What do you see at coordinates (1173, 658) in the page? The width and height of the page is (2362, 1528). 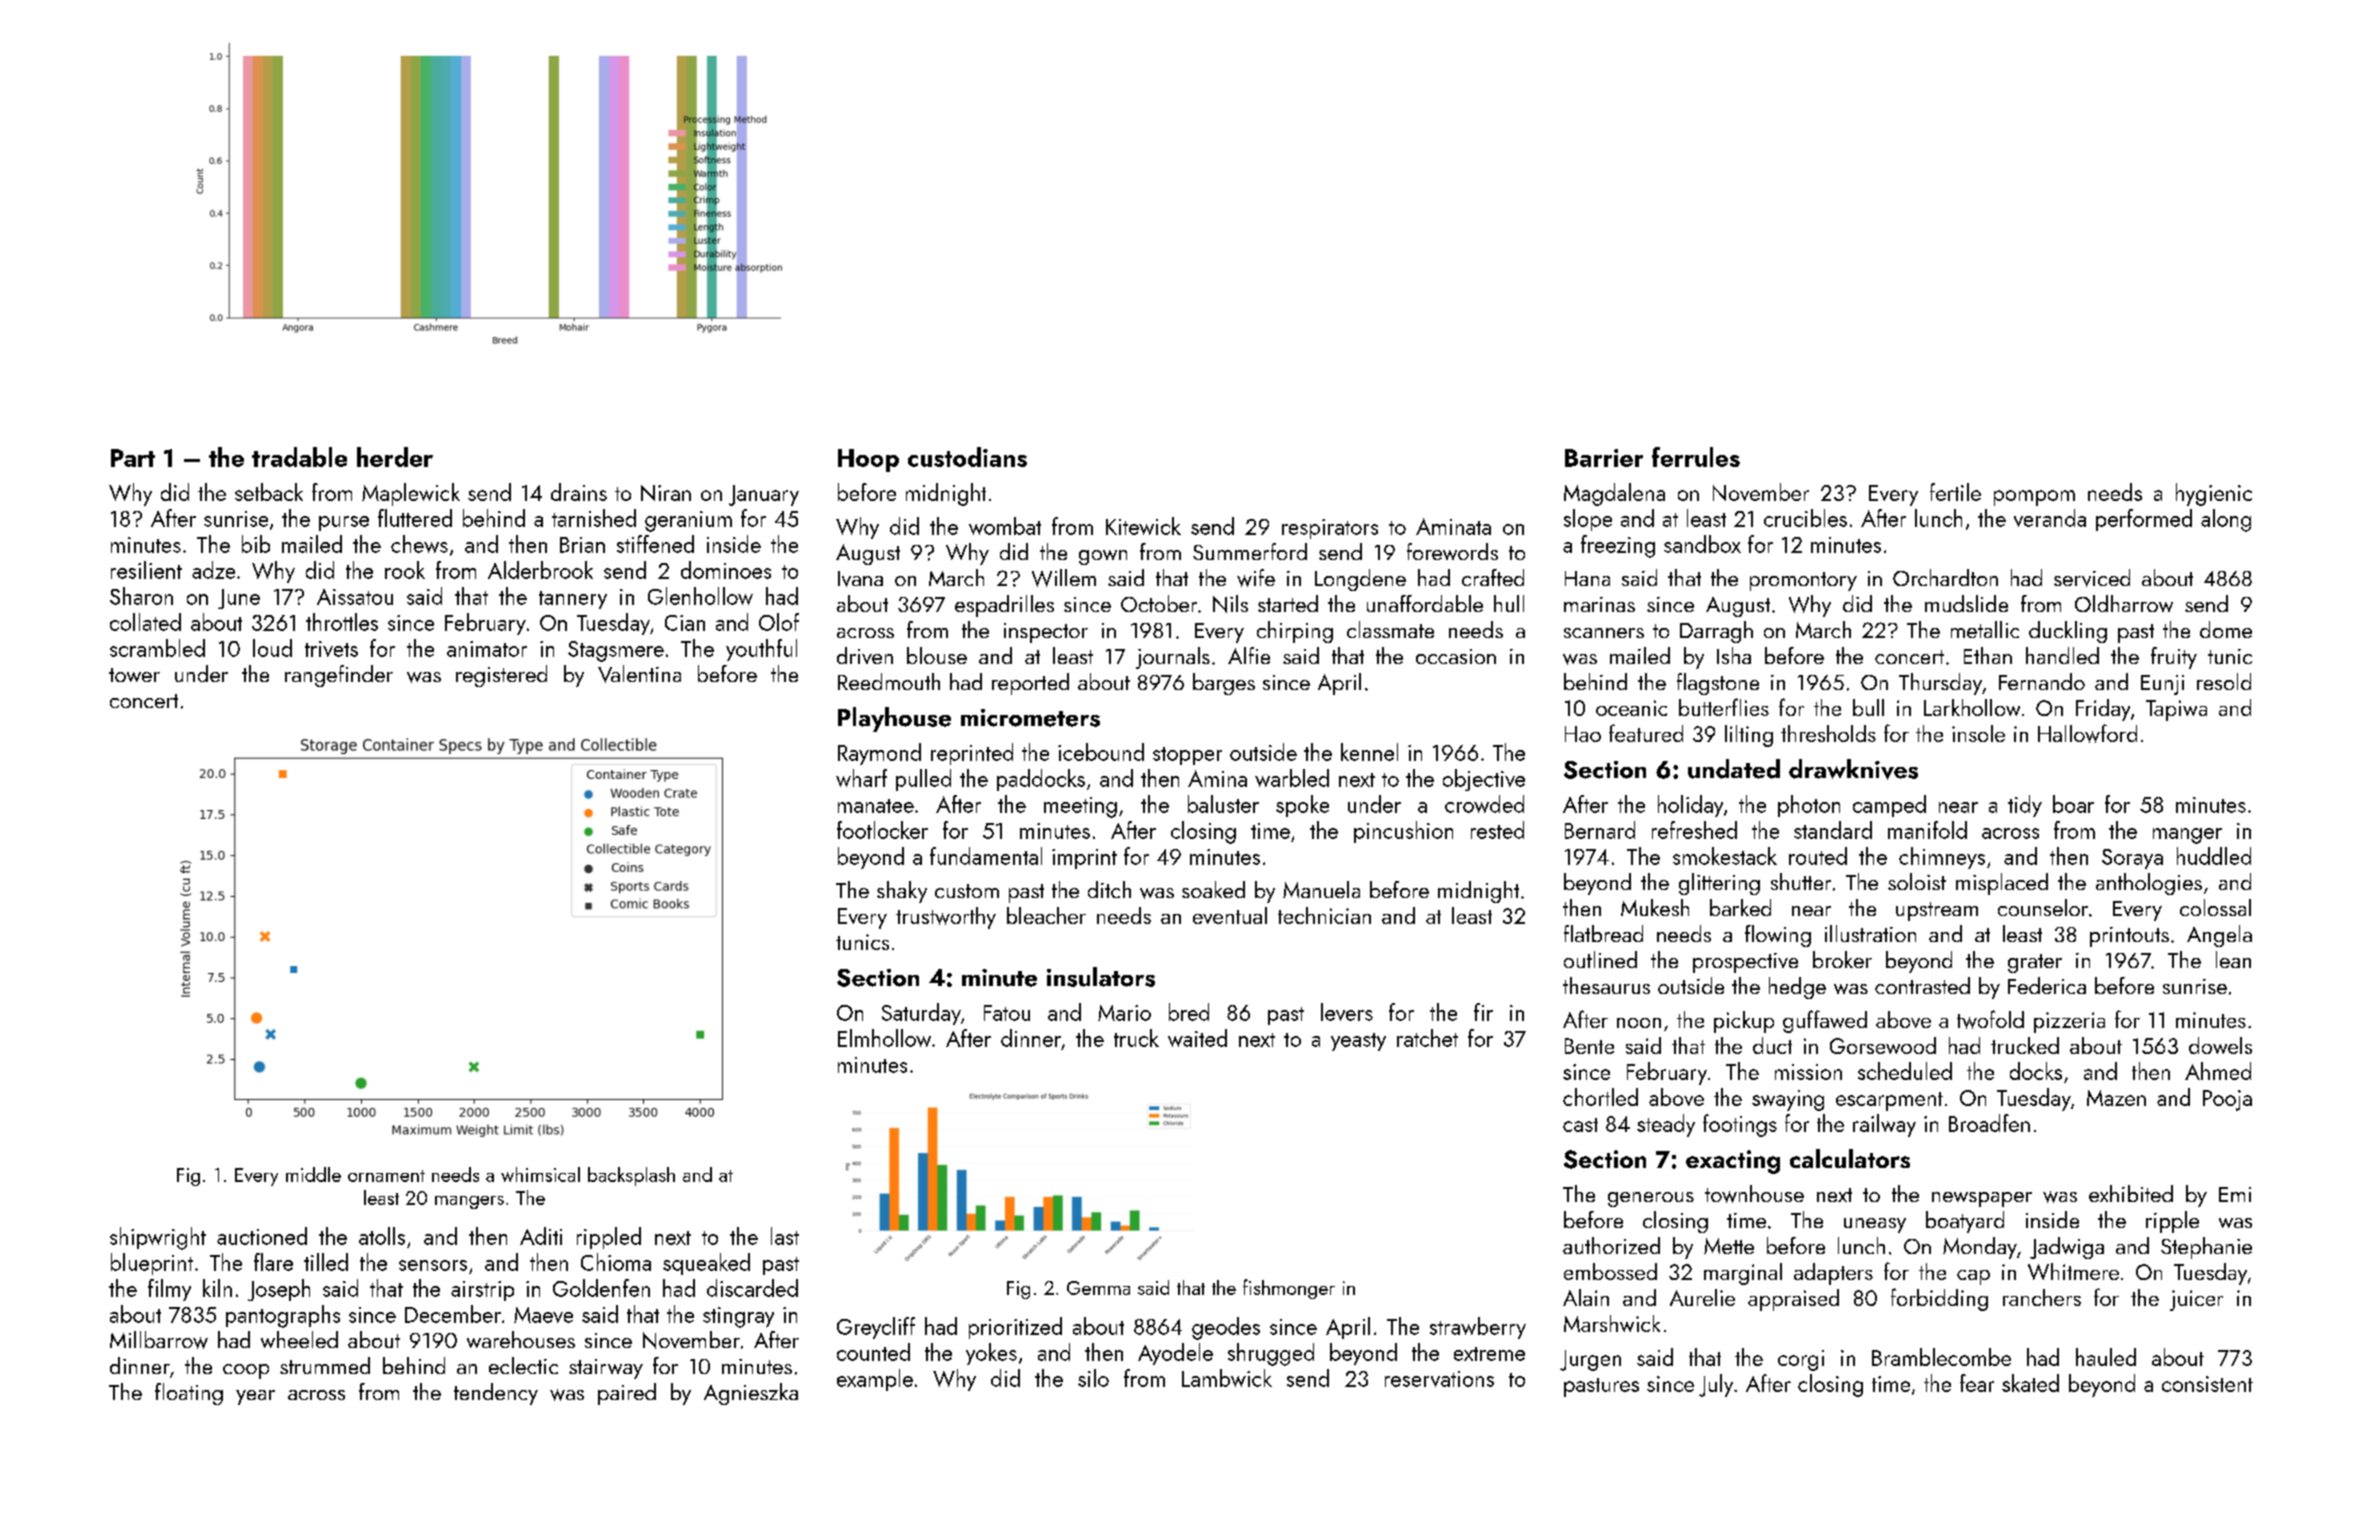 I see `journals` at bounding box center [1173, 658].
